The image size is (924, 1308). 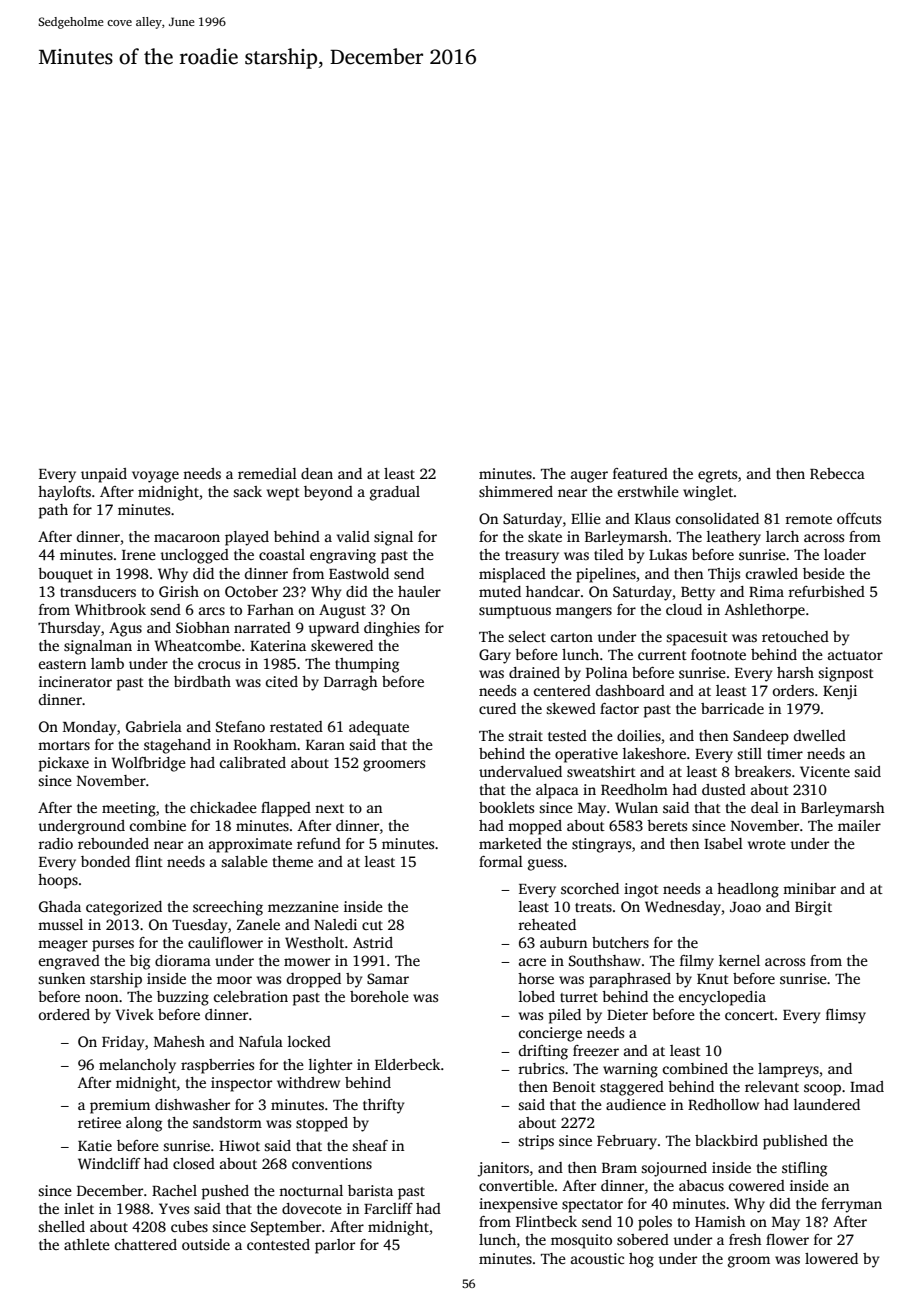 I want to click on borehole, so click(x=379, y=996).
